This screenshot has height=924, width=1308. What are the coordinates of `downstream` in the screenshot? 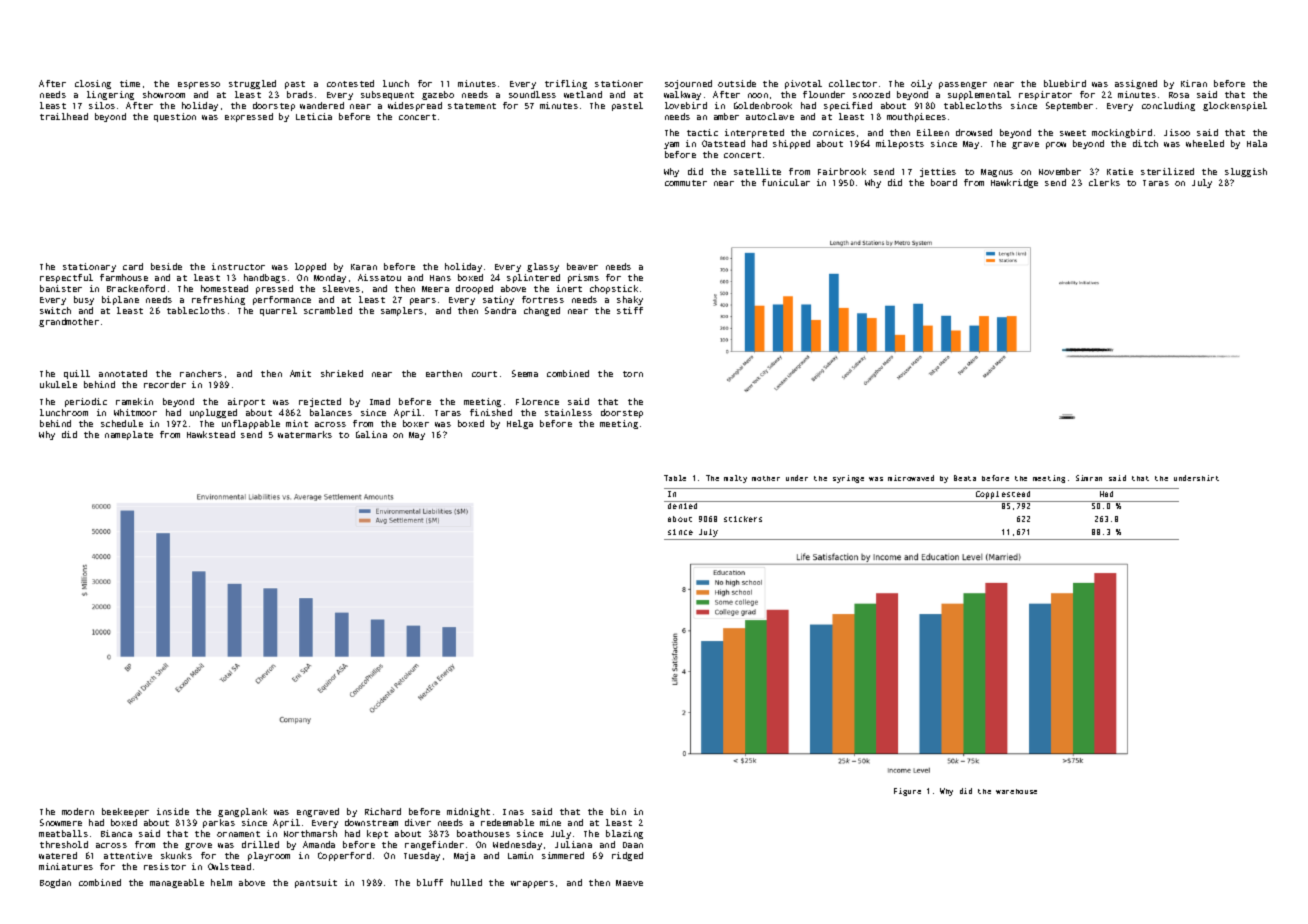 It's located at (371, 822).
